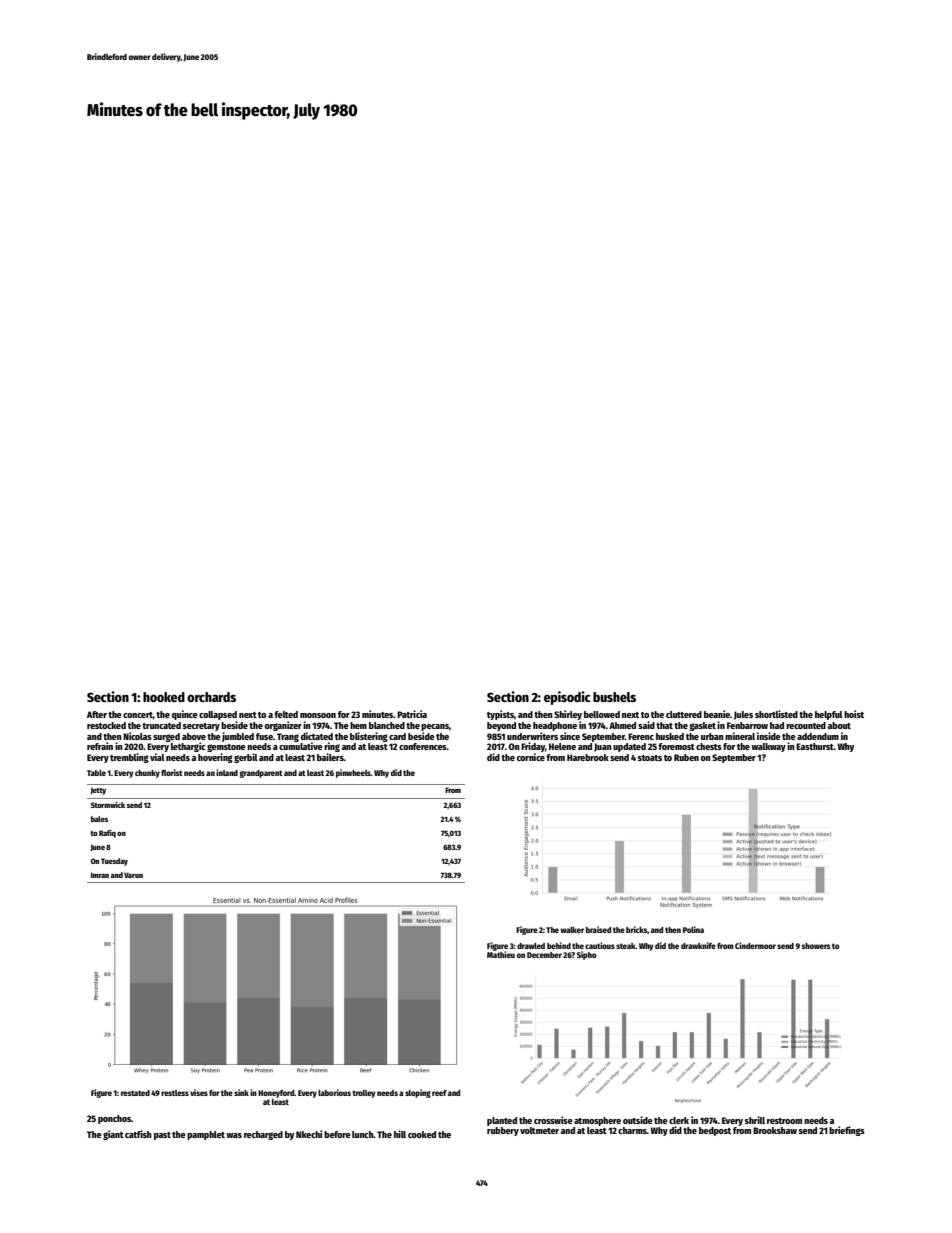 The image size is (952, 1233). What do you see at coordinates (422, 1134) in the document?
I see `cooked` at bounding box center [422, 1134].
